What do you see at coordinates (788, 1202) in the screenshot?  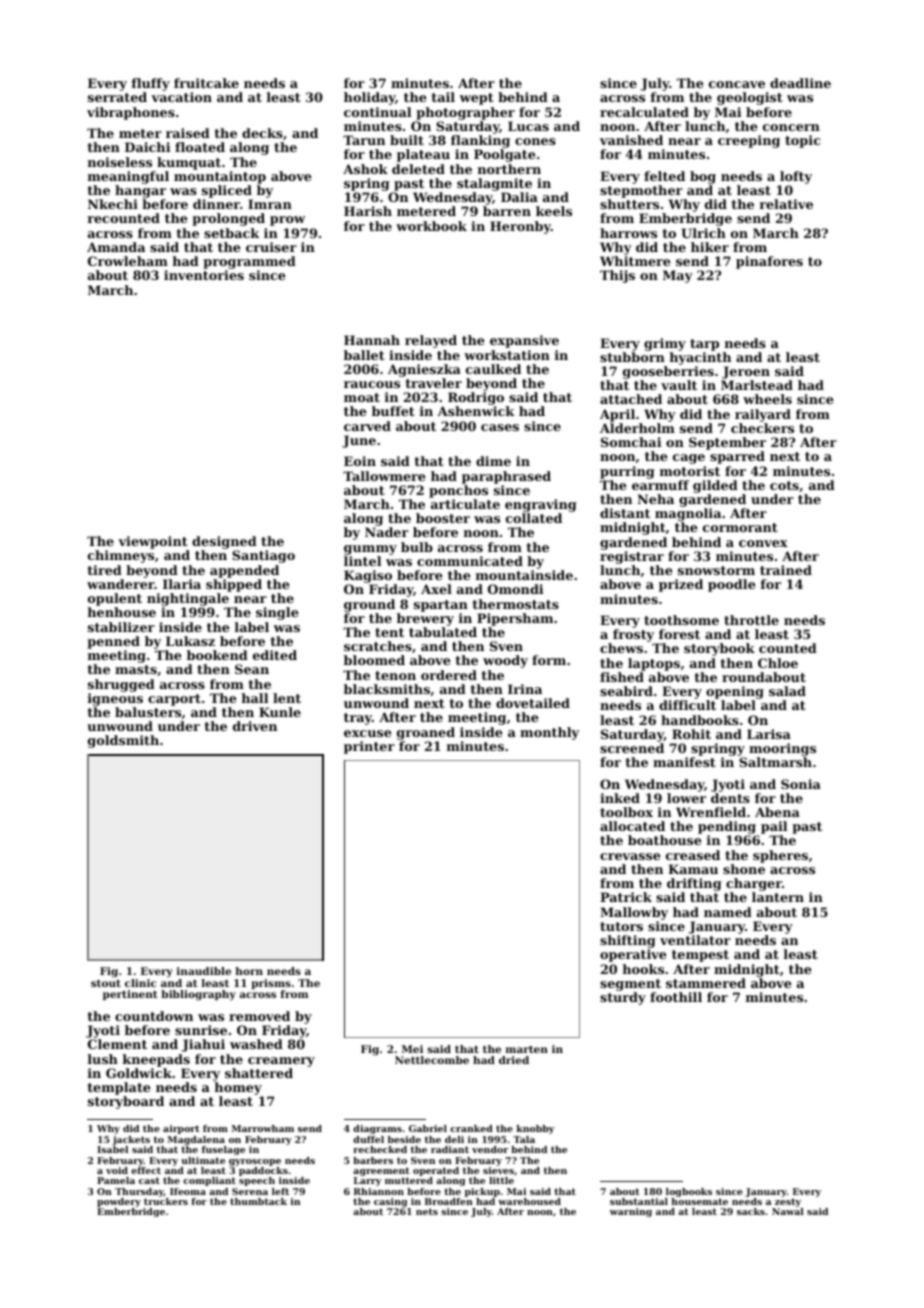 I see `zesty` at bounding box center [788, 1202].
